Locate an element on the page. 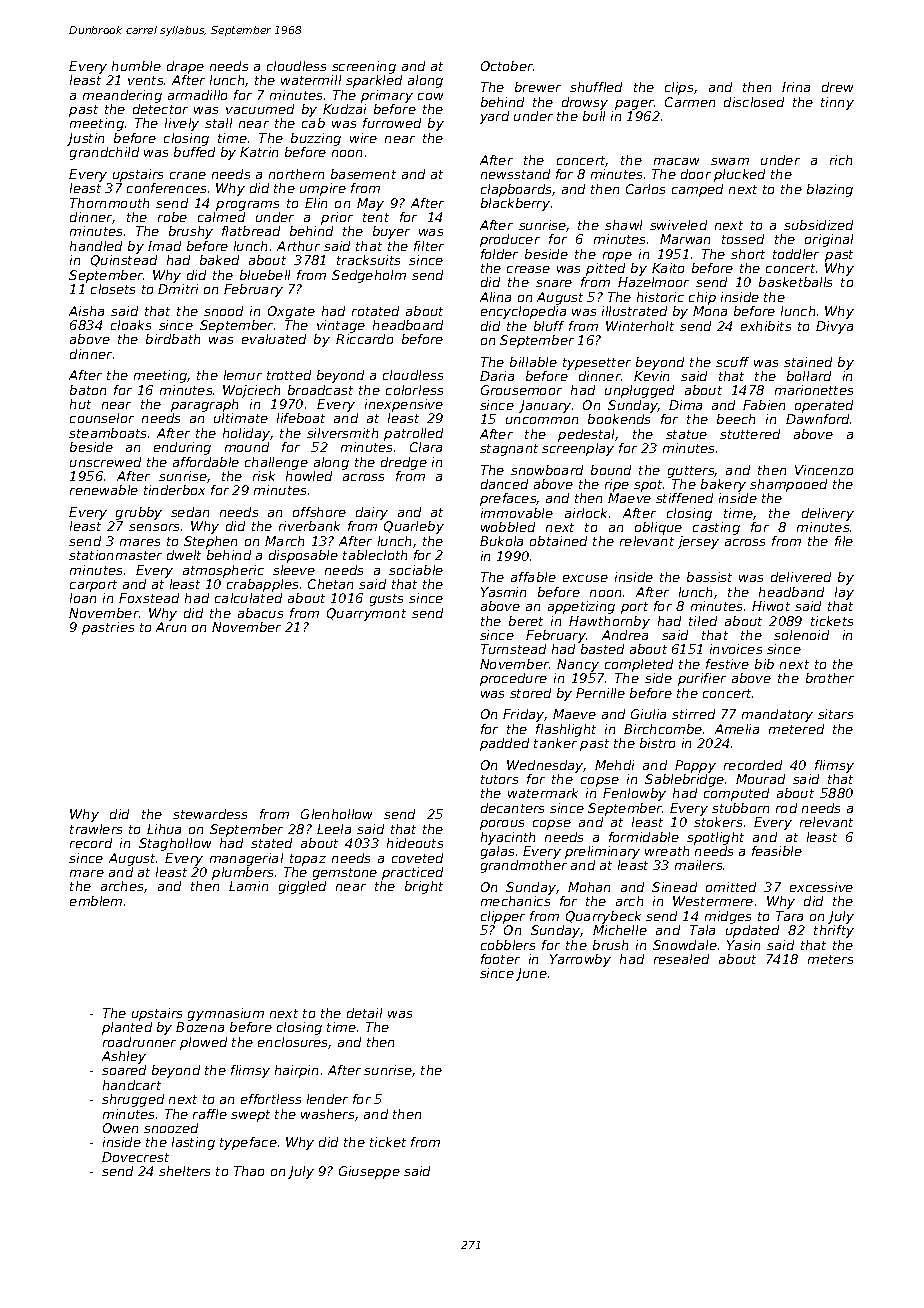  rich is located at coordinates (841, 160).
